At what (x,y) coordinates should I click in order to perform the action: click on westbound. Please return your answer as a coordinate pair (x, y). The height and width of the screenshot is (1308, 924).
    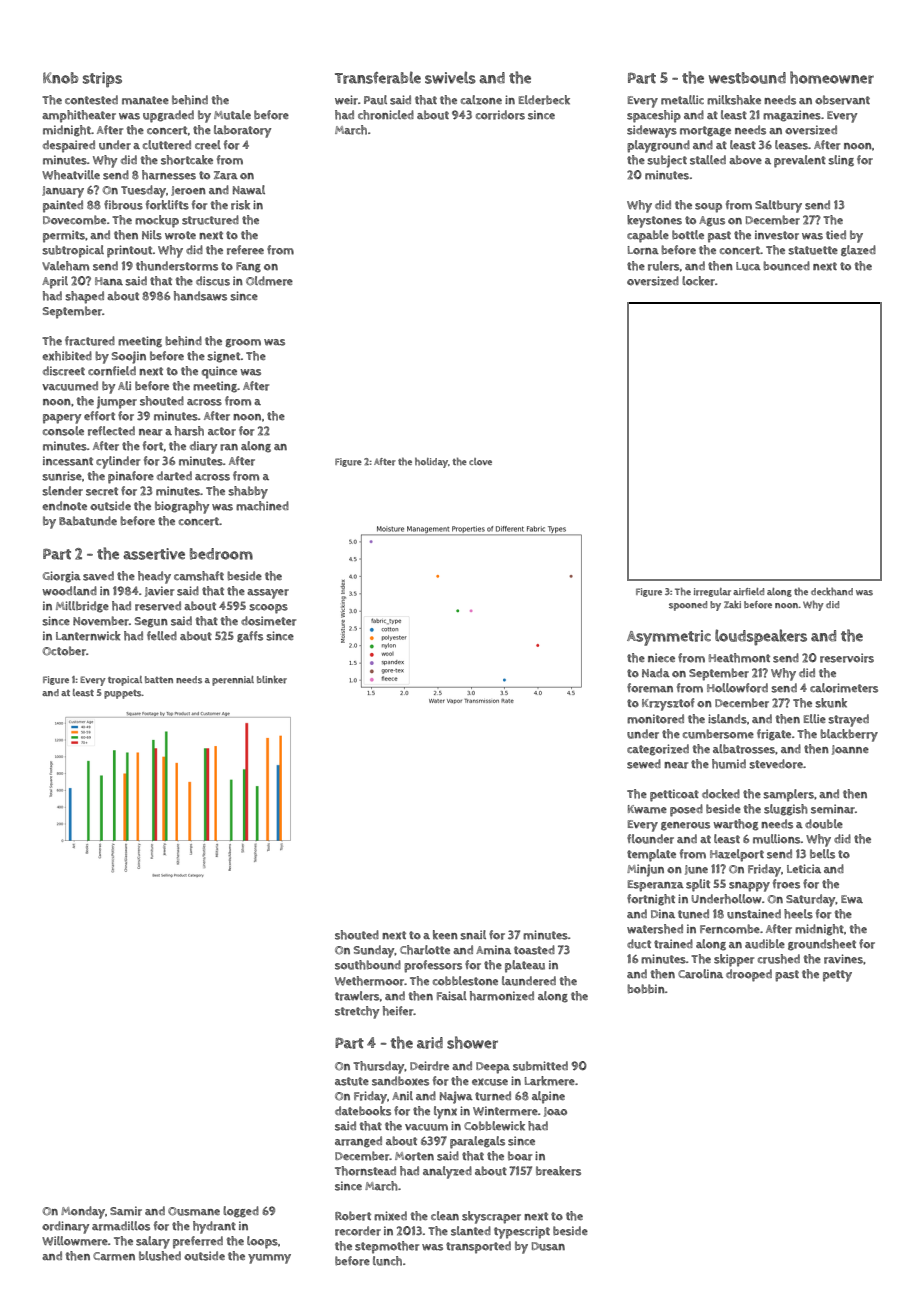
    Looking at the image, I should click on (747, 78).
